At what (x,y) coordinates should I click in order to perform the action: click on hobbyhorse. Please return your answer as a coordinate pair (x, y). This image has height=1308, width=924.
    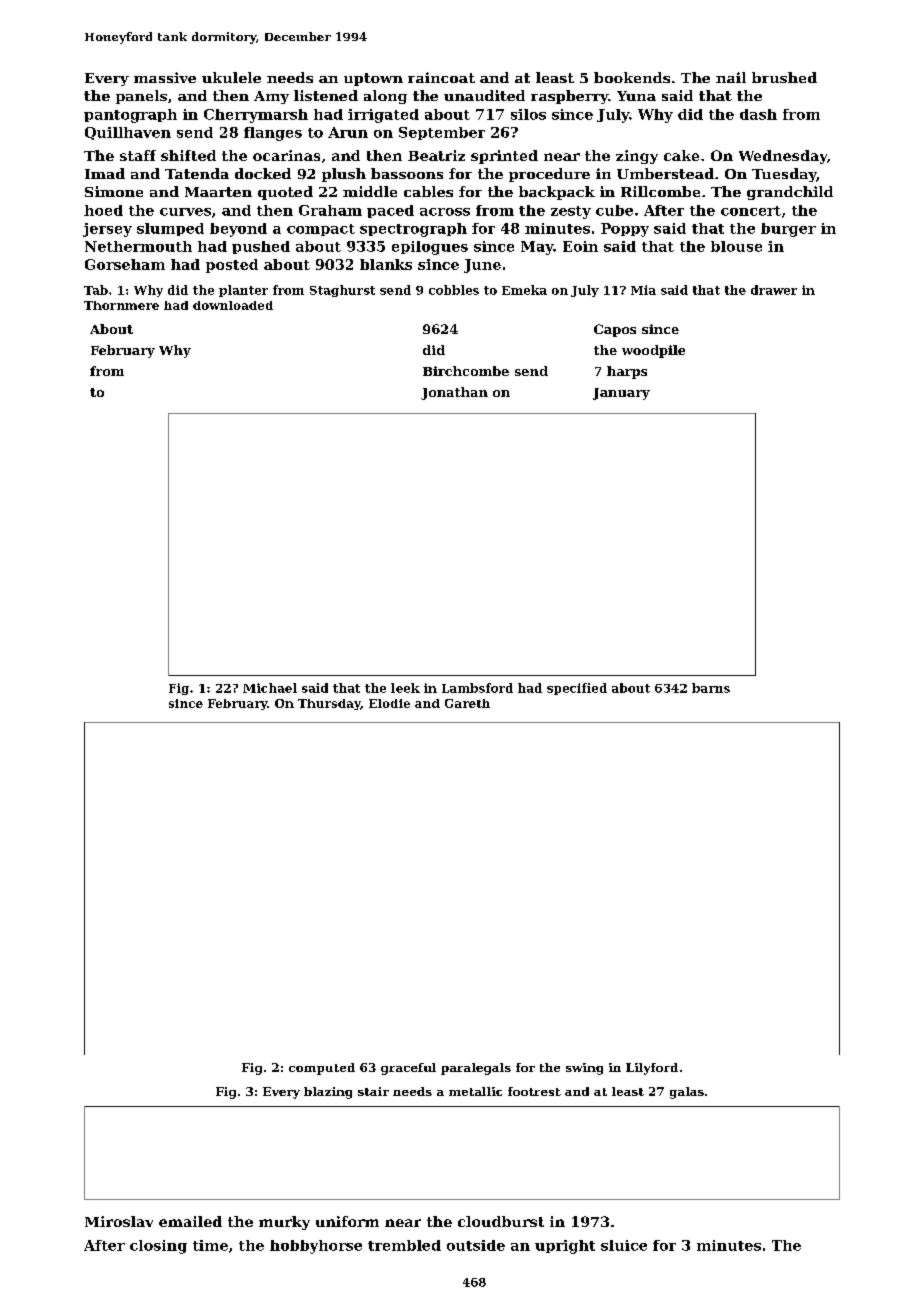
    Looking at the image, I should click on (316, 1247).
